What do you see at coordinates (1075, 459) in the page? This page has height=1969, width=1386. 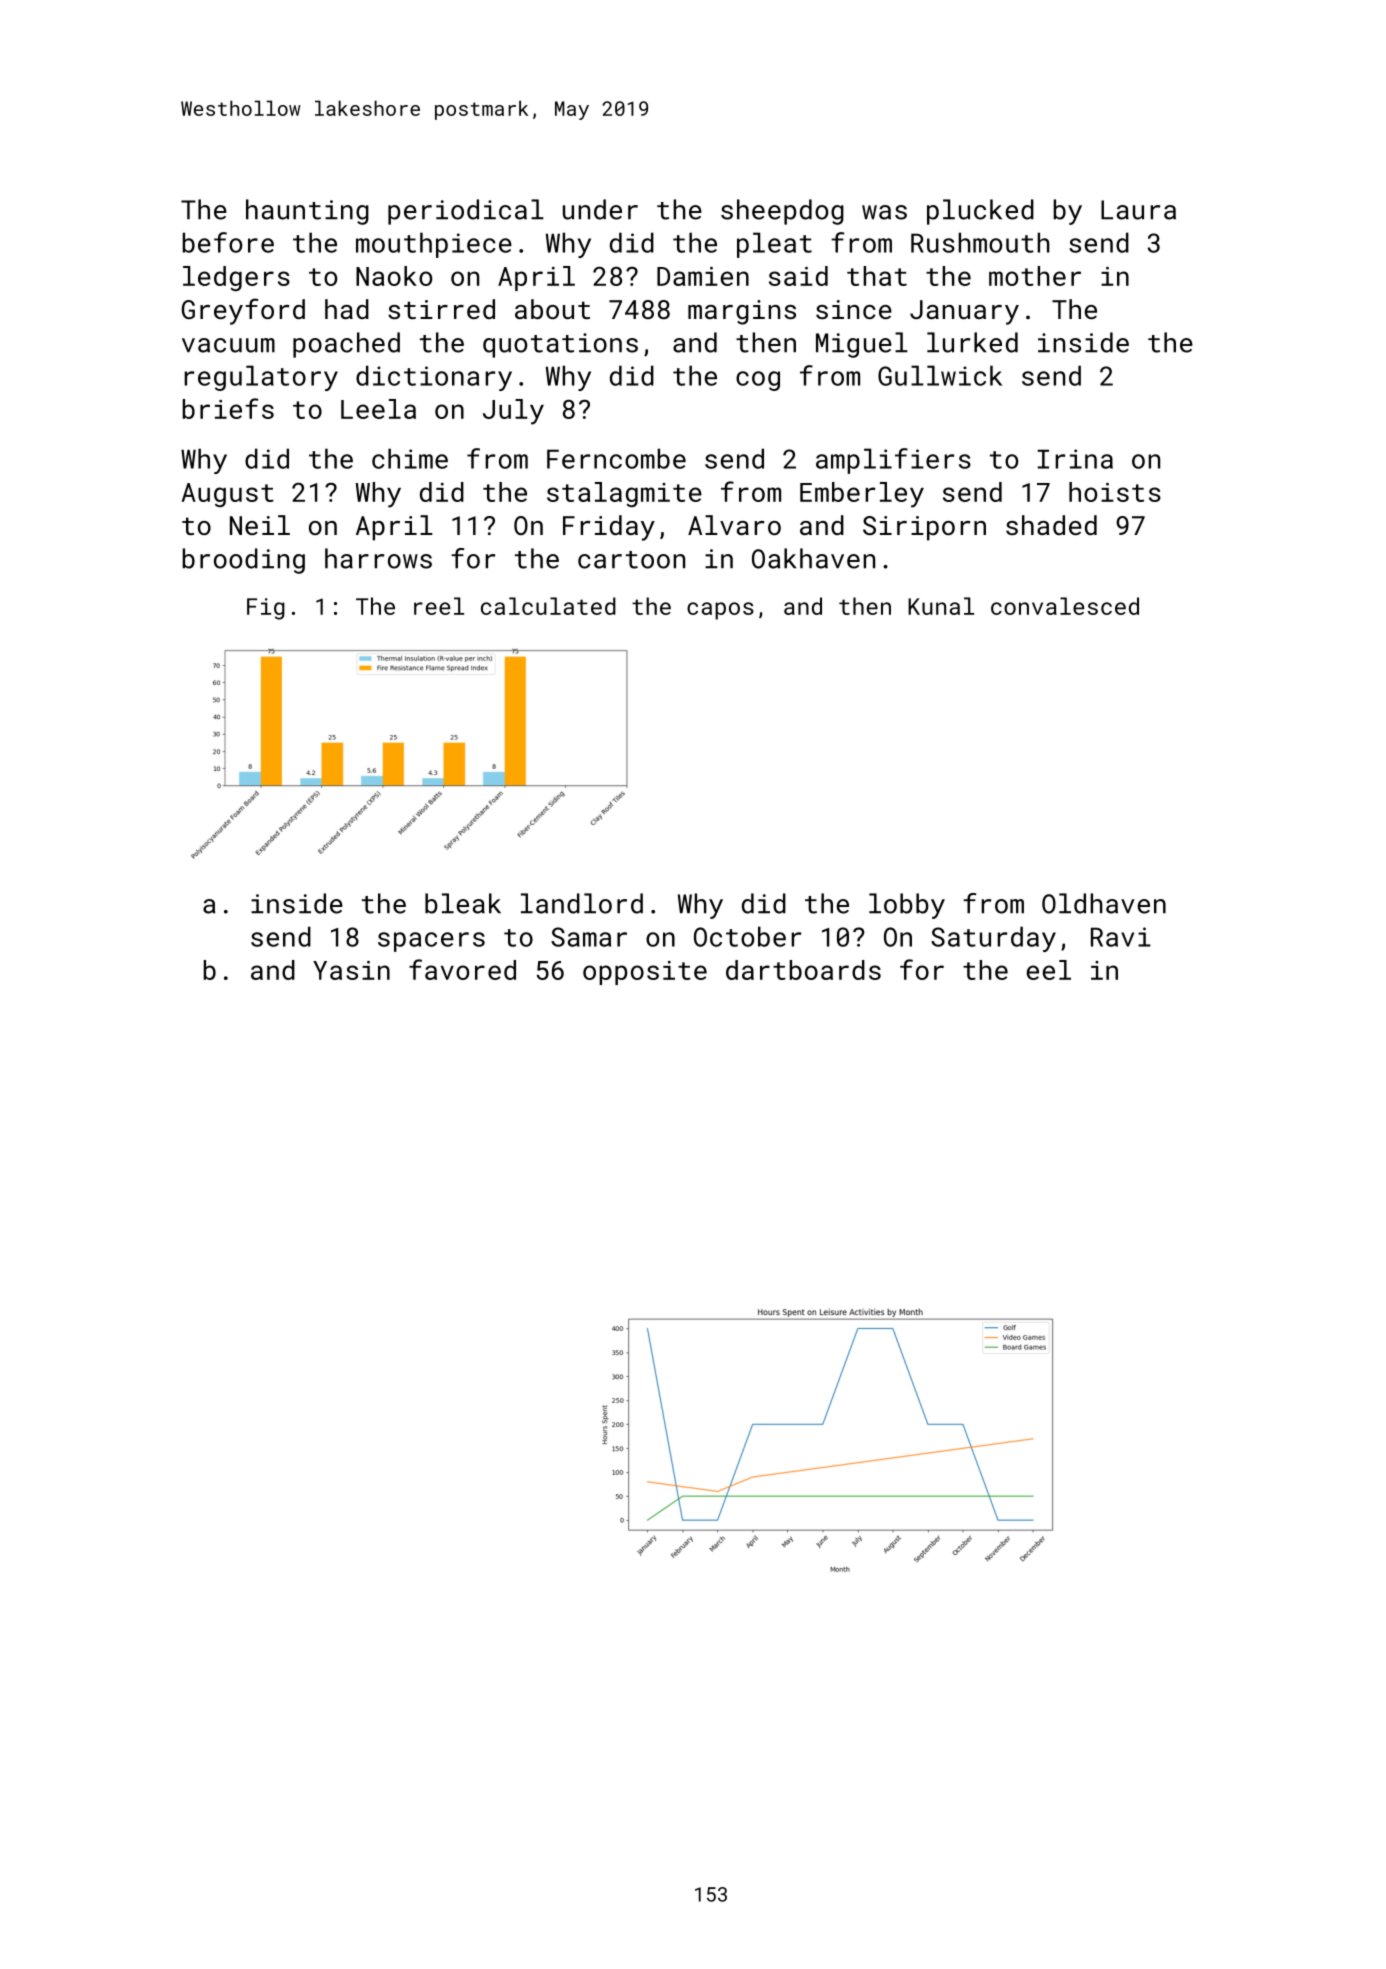 I see `Irina` at bounding box center [1075, 459].
